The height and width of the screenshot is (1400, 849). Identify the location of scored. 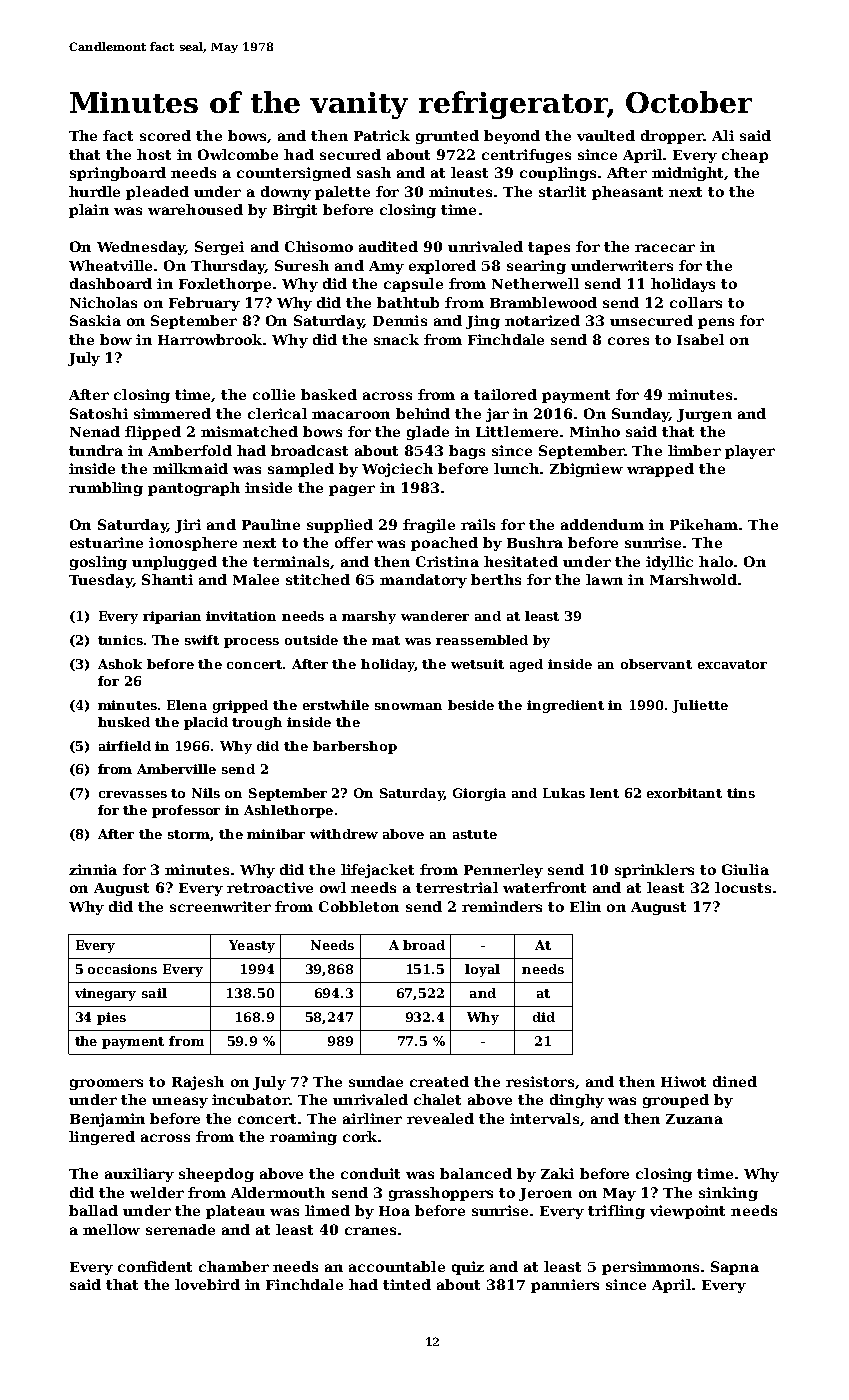
(165, 135).
